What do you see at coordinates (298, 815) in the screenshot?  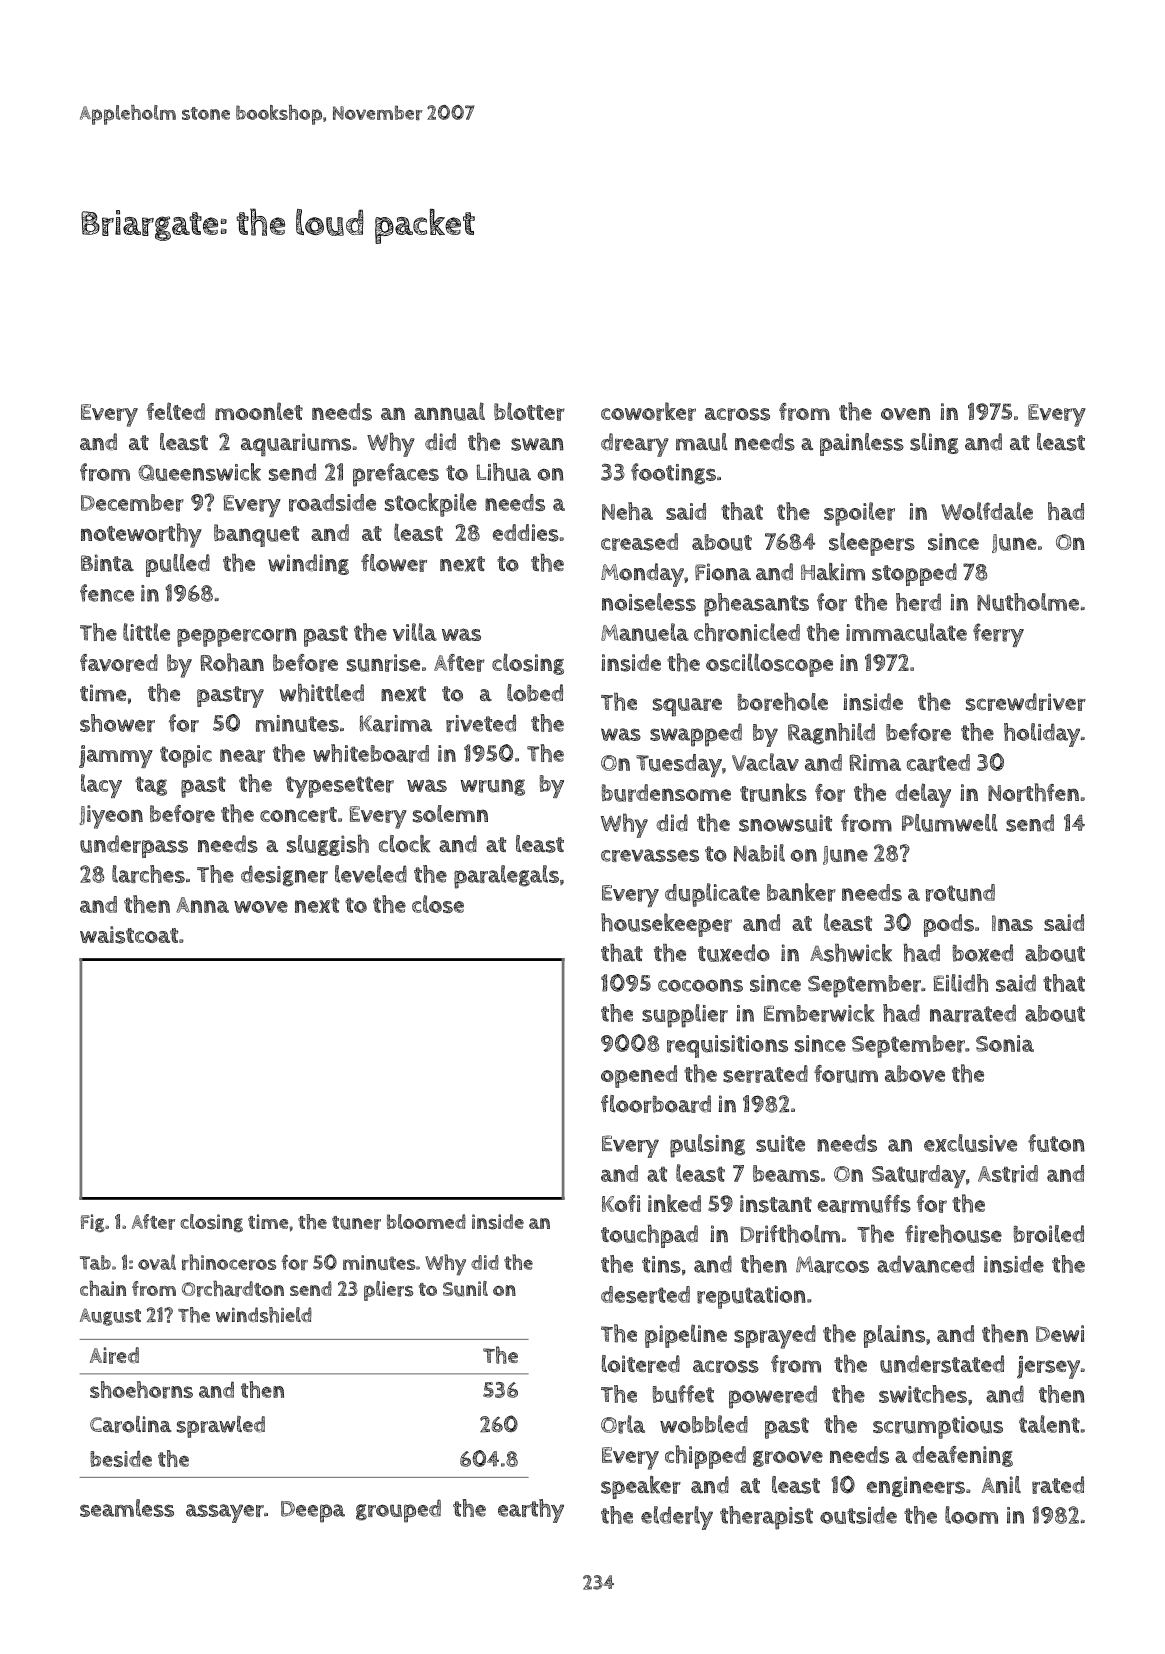 I see `concert` at bounding box center [298, 815].
